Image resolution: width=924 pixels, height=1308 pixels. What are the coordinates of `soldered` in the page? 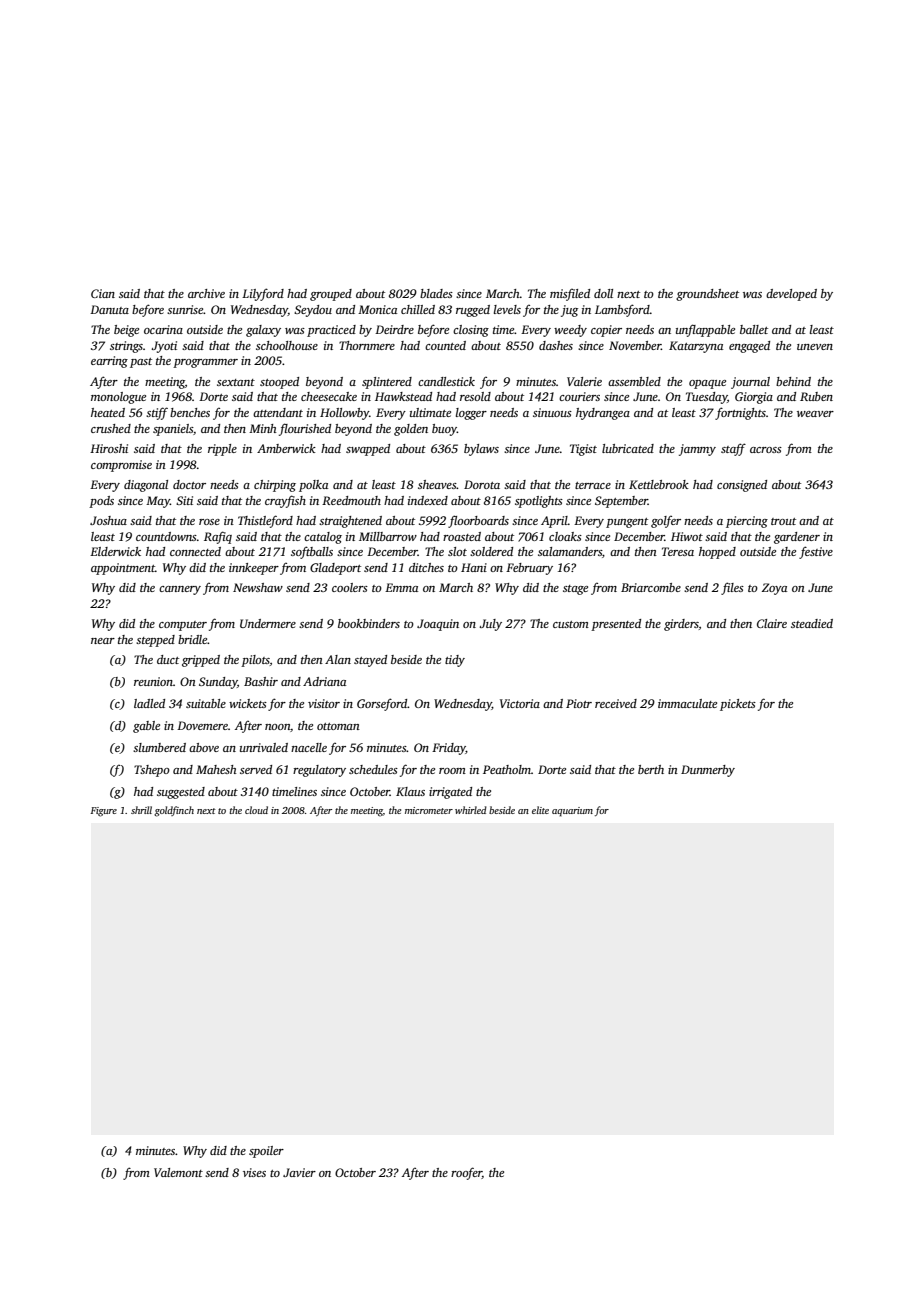 It's located at (491, 551).
